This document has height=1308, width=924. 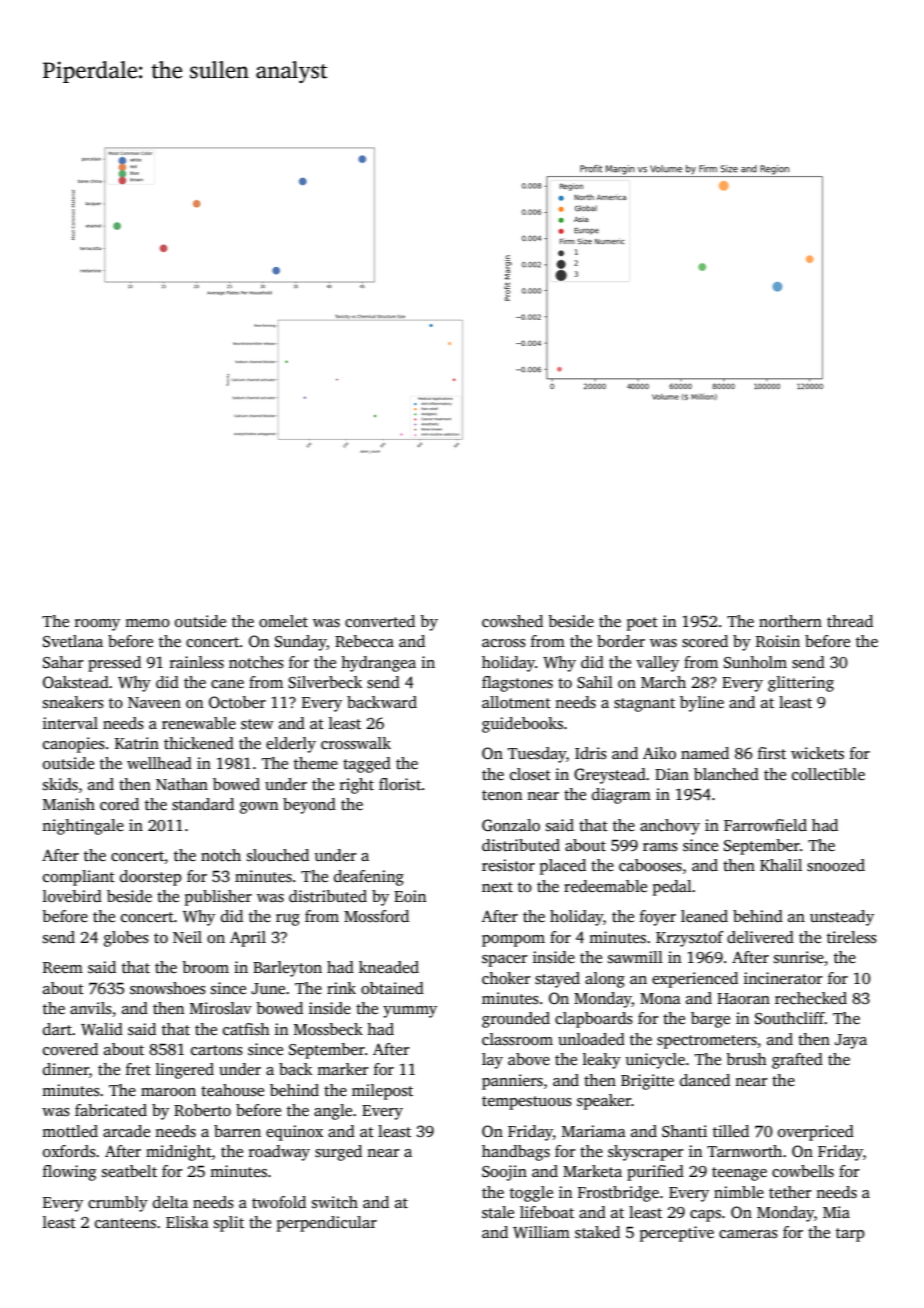 What do you see at coordinates (76, 682) in the document?
I see `Oakstead` at bounding box center [76, 682].
